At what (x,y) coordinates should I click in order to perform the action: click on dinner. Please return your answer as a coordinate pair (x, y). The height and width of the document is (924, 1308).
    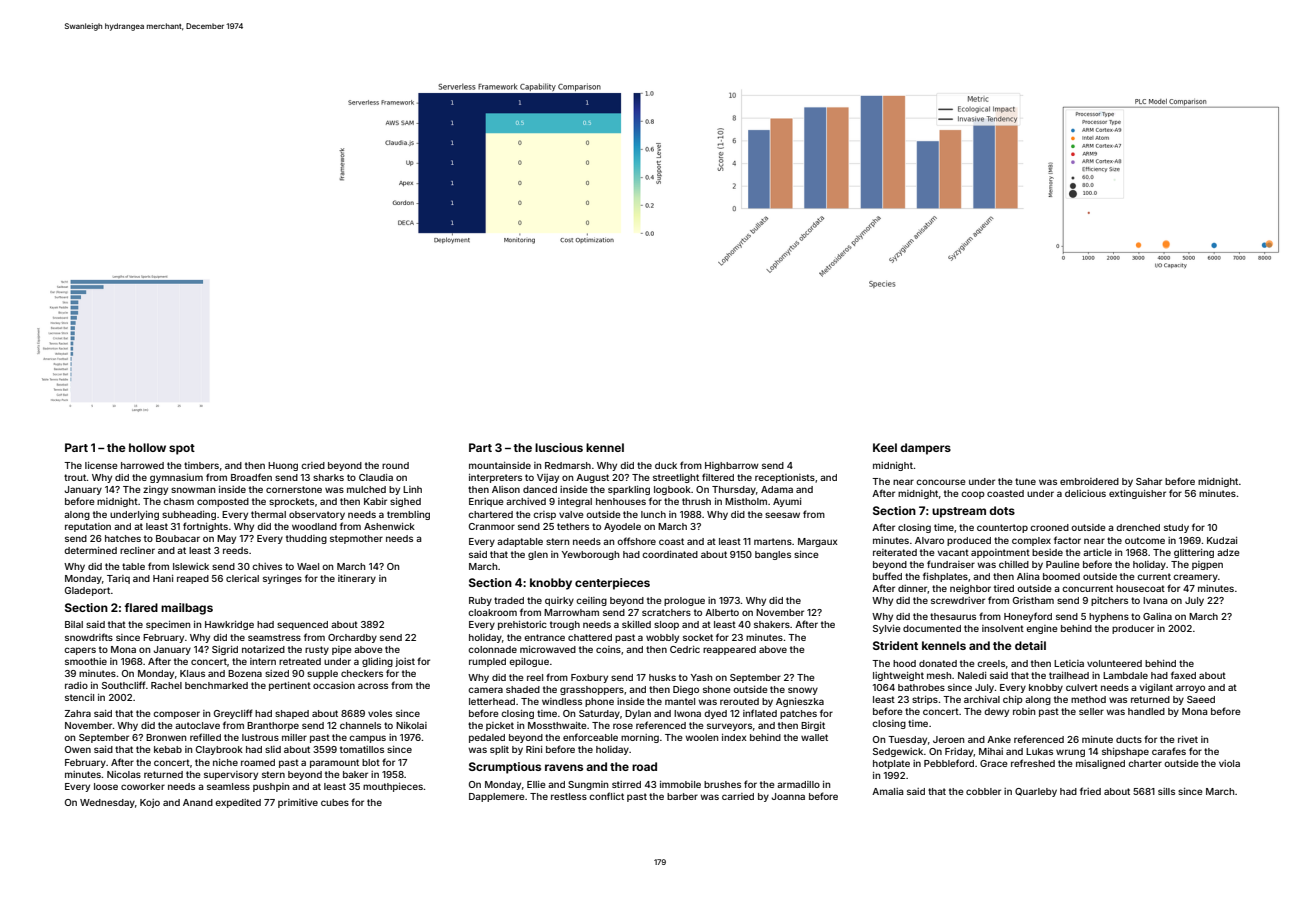
    Looking at the image, I should click on (913, 589).
